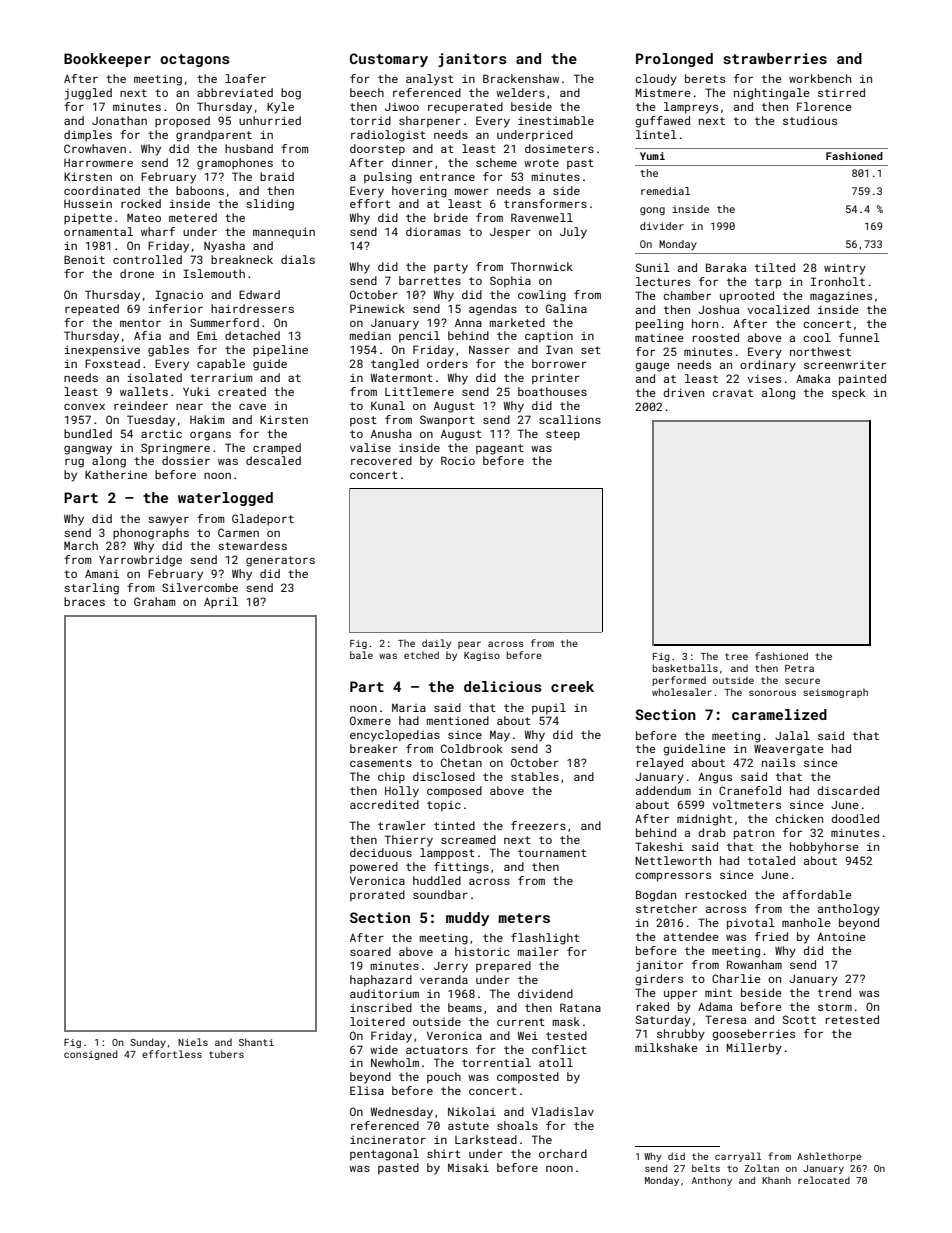 The image size is (952, 1233). I want to click on orders, so click(447, 363).
